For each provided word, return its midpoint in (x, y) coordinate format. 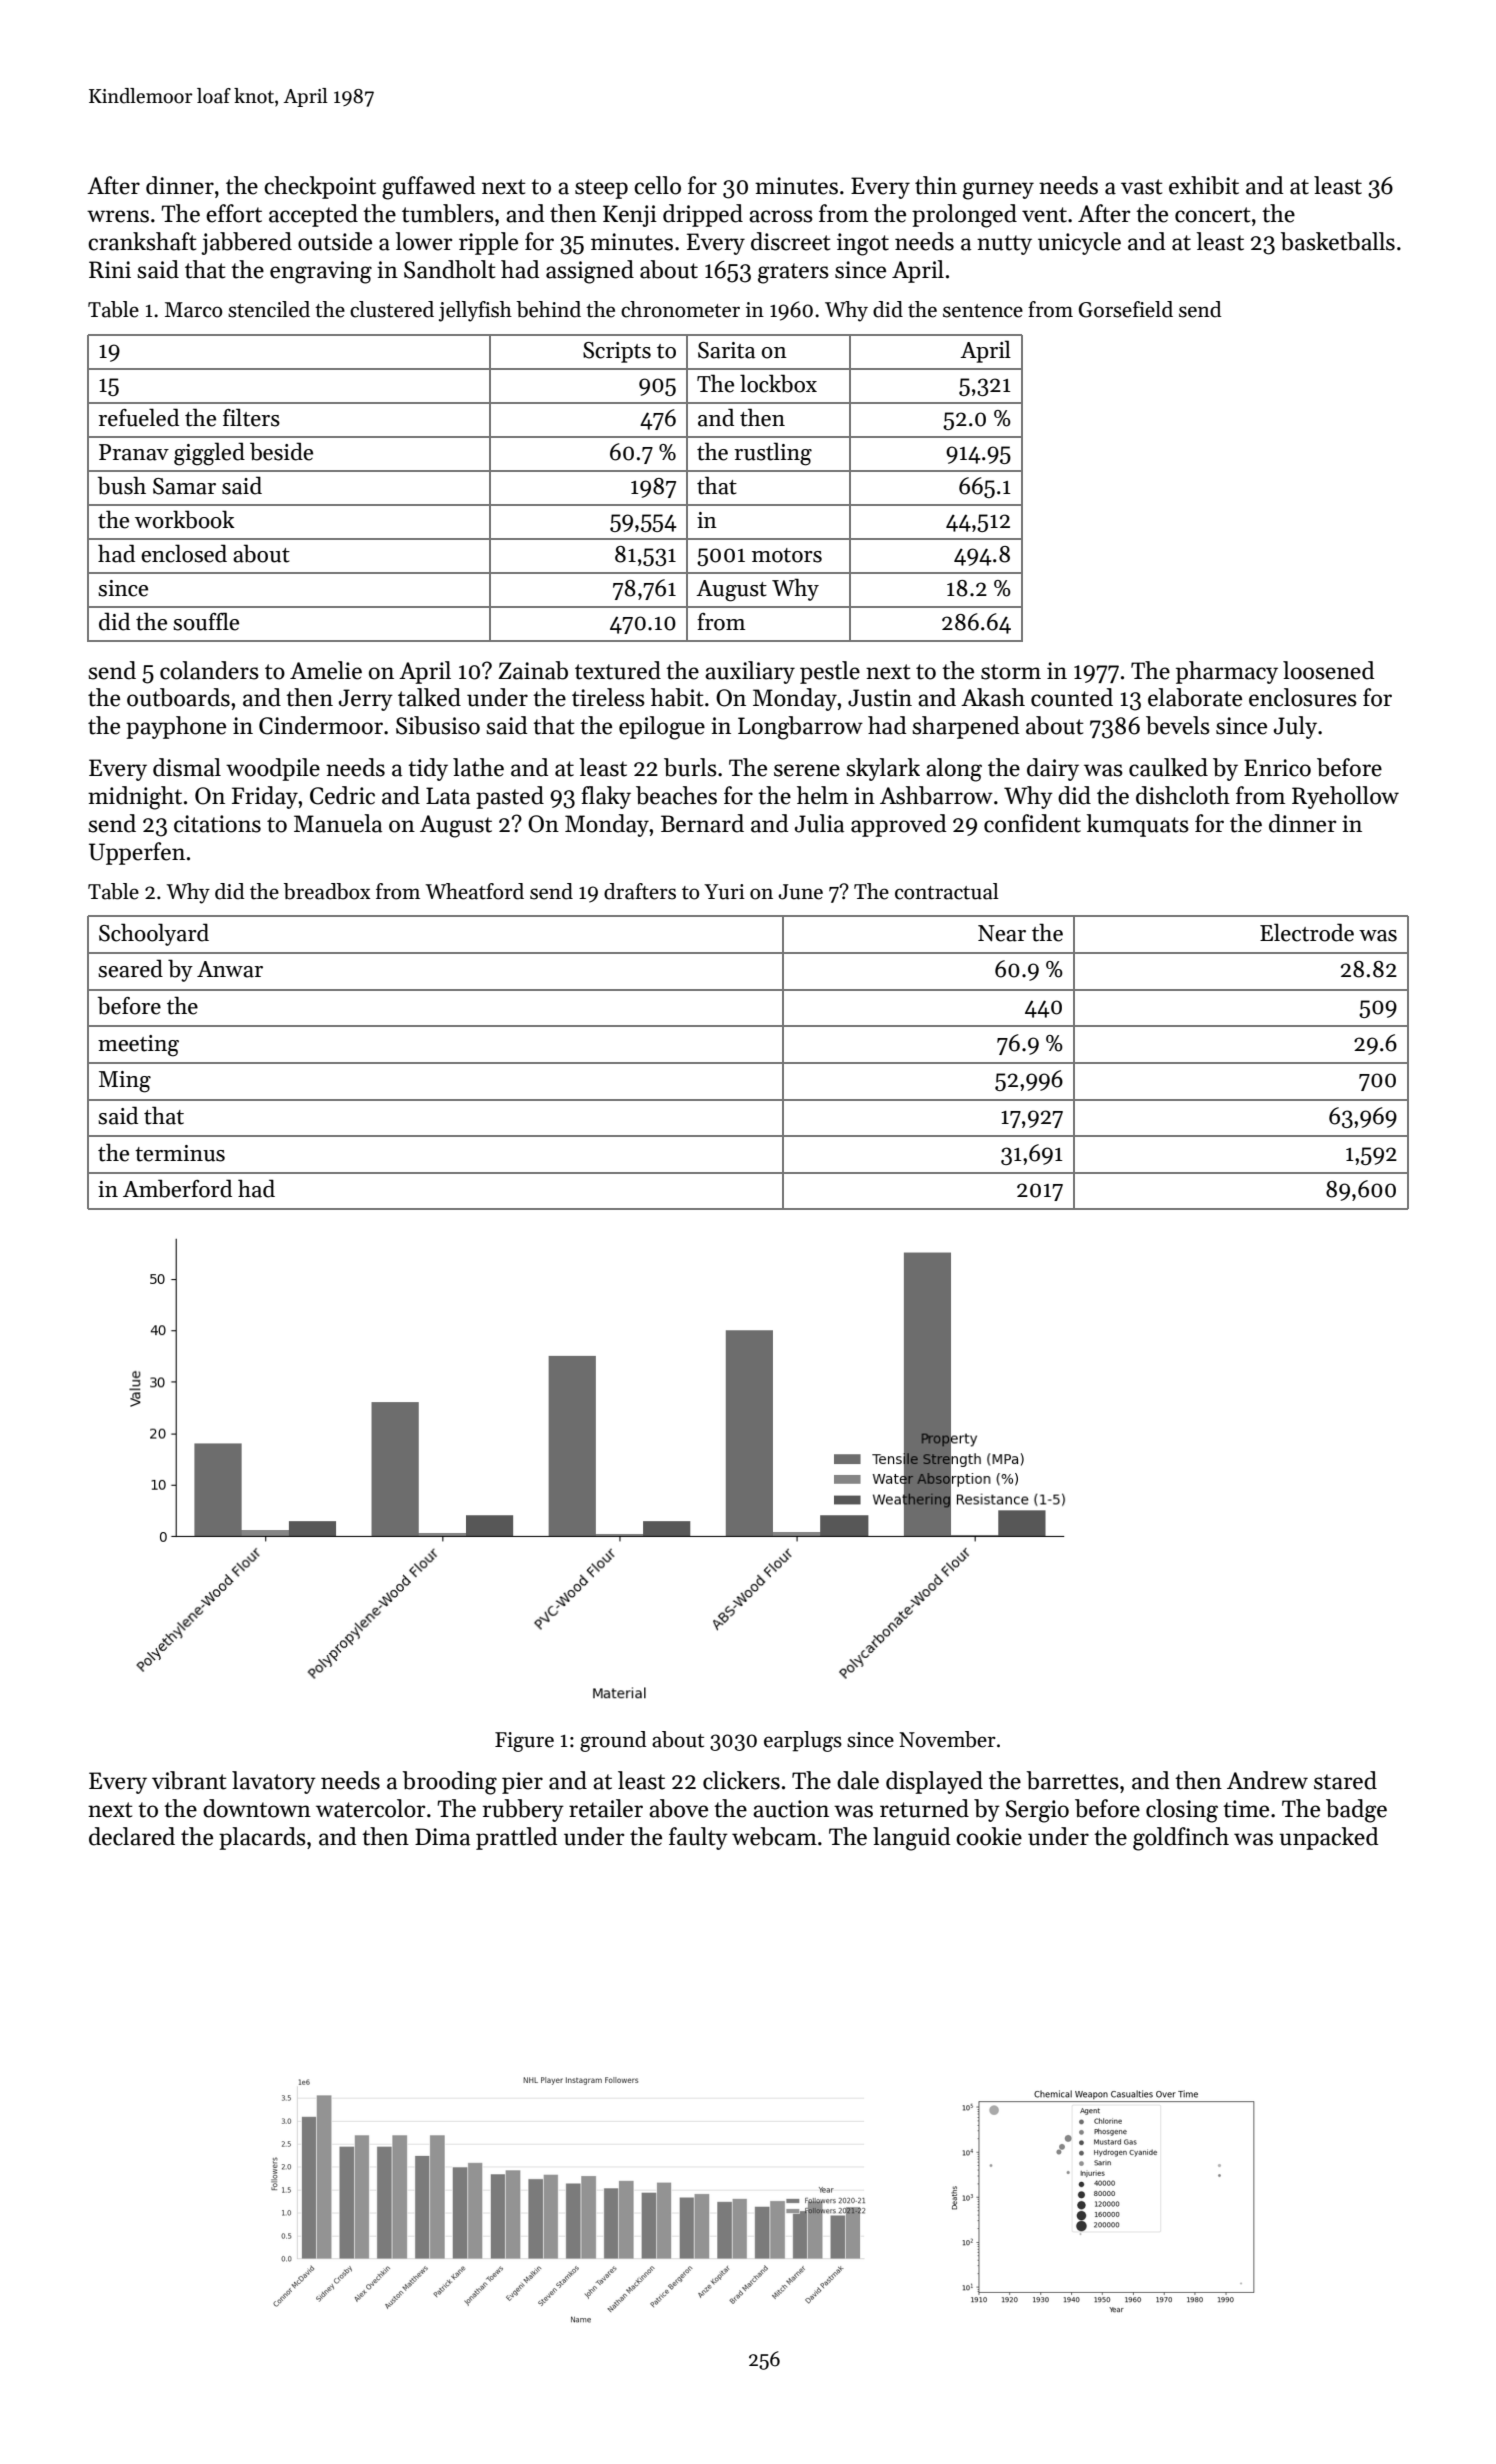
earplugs (803, 1741)
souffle (206, 621)
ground (613, 1741)
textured (618, 670)
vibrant (189, 1780)
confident (1032, 823)
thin (936, 185)
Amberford (177, 1188)
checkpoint (320, 187)
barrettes (1073, 1780)
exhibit (1204, 185)
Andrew (1267, 1780)
